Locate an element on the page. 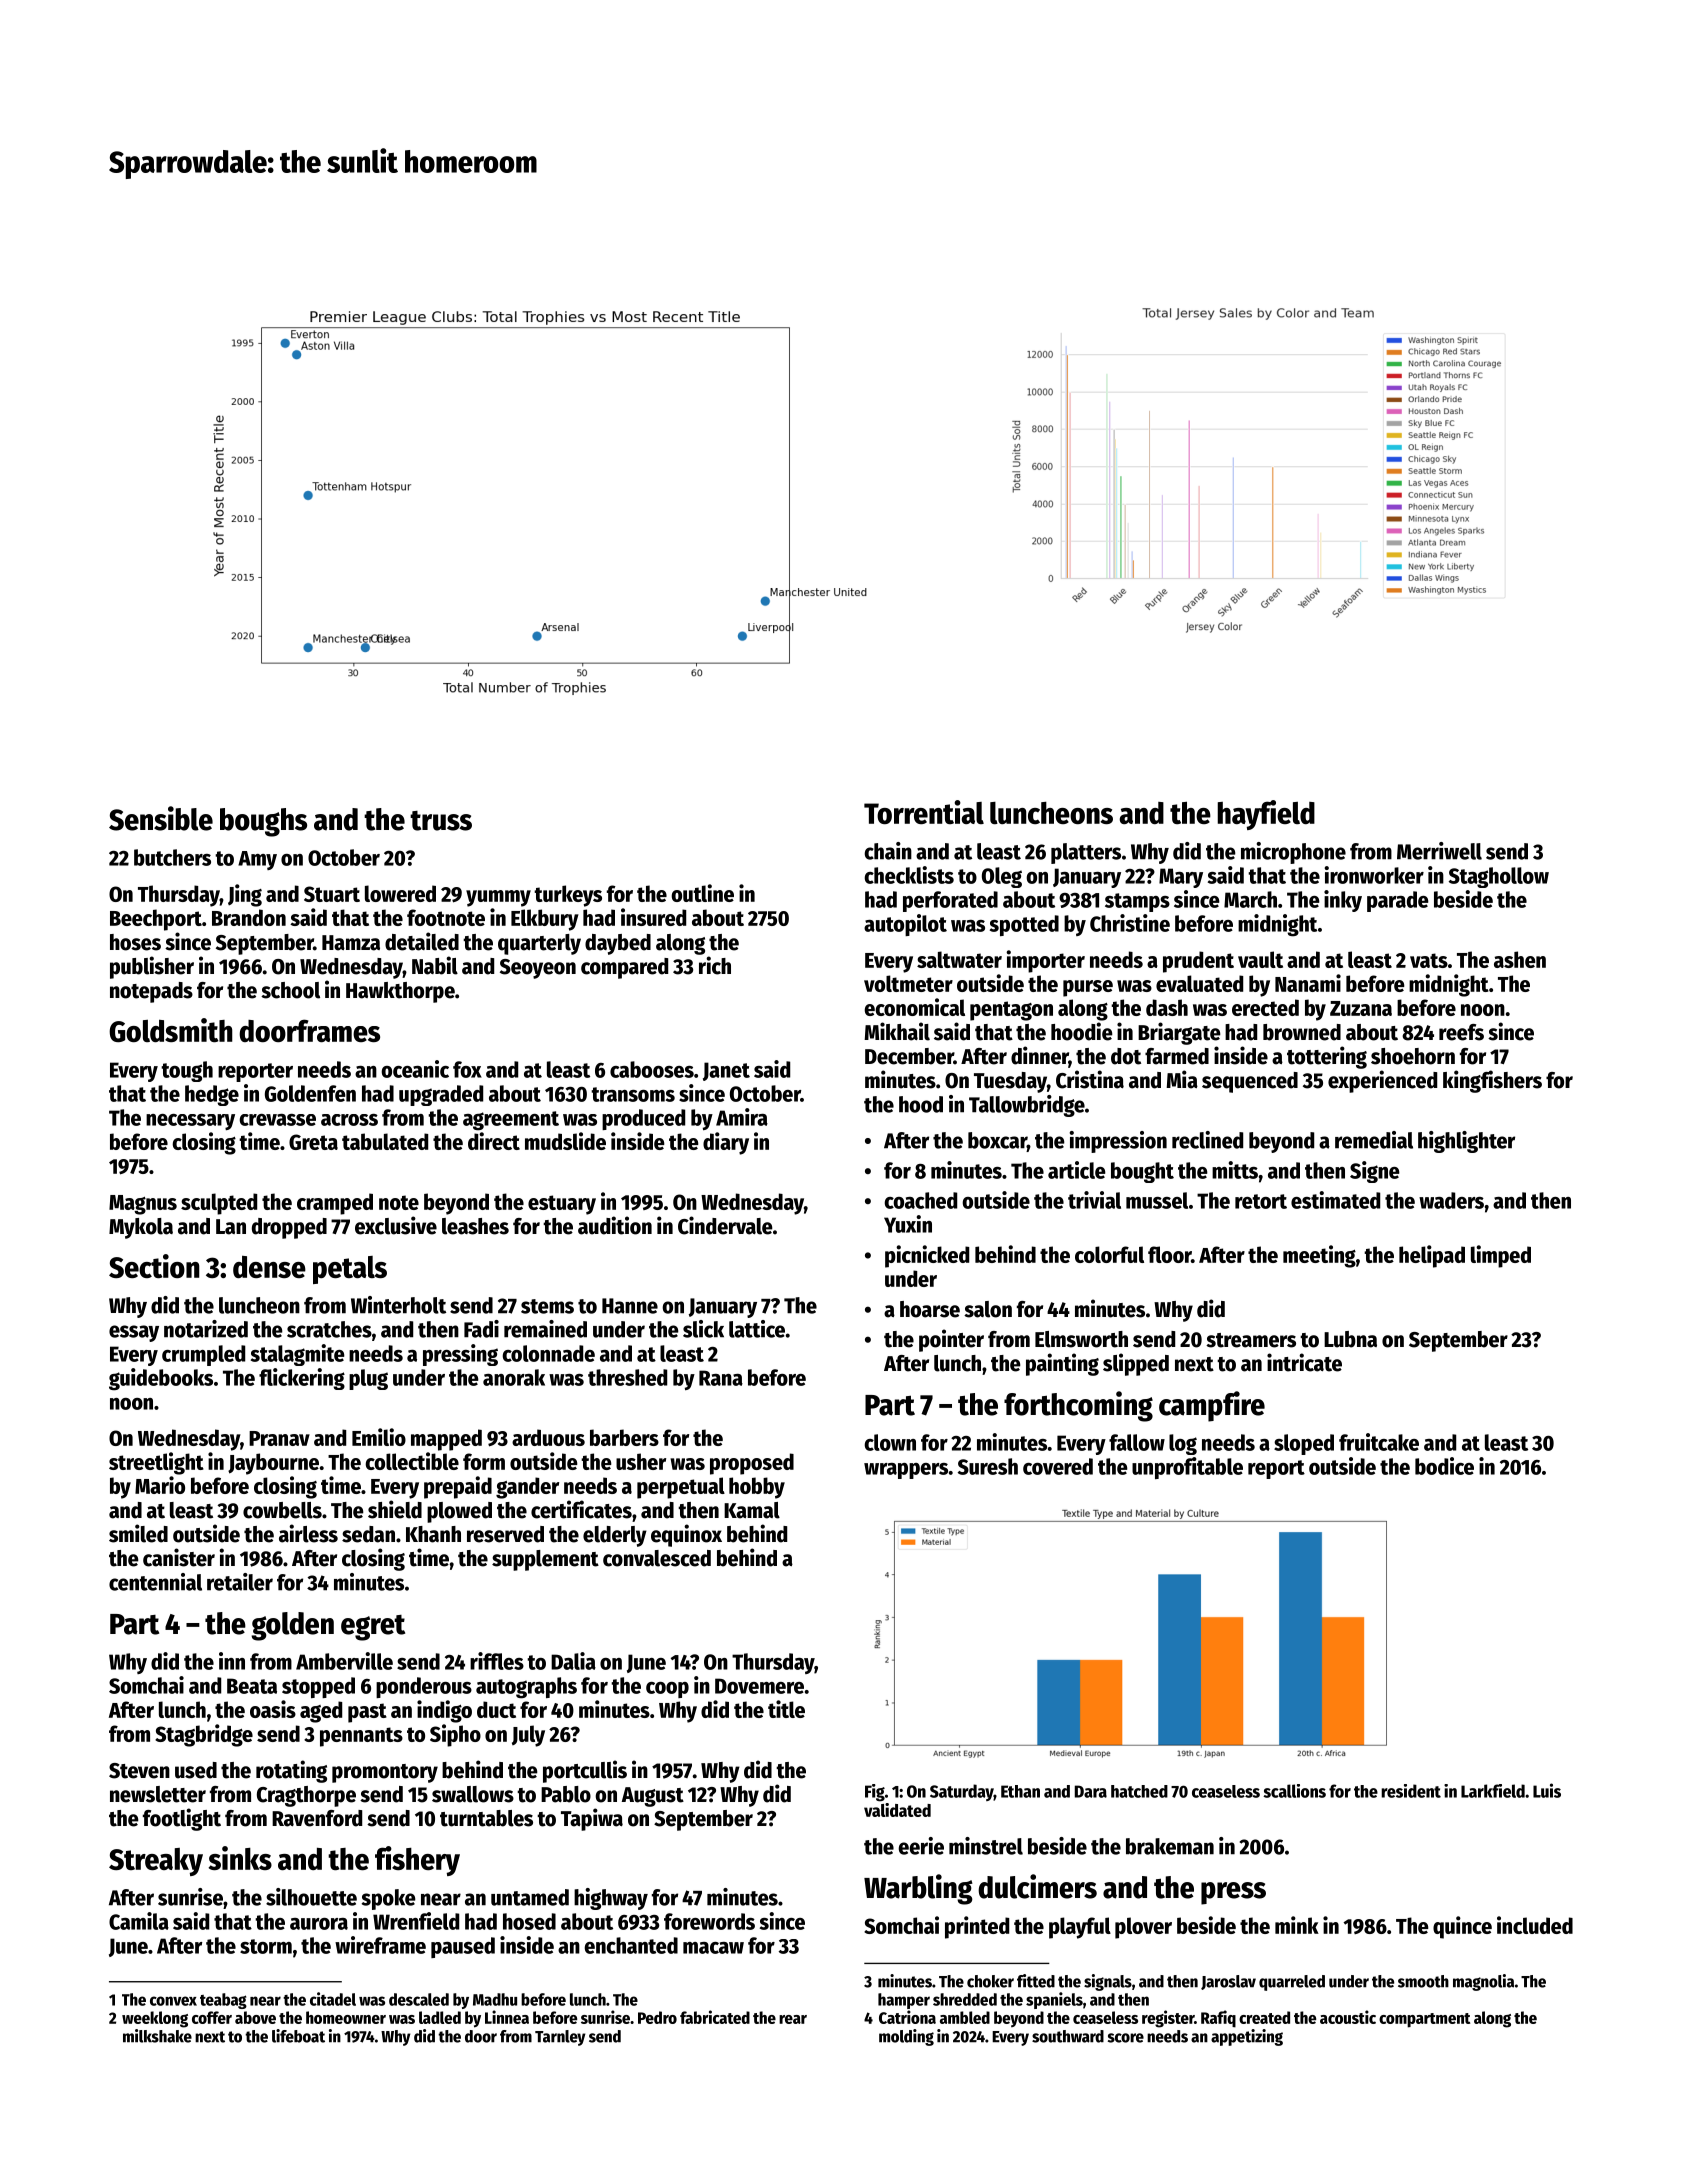  guidebooks is located at coordinates (161, 1379).
